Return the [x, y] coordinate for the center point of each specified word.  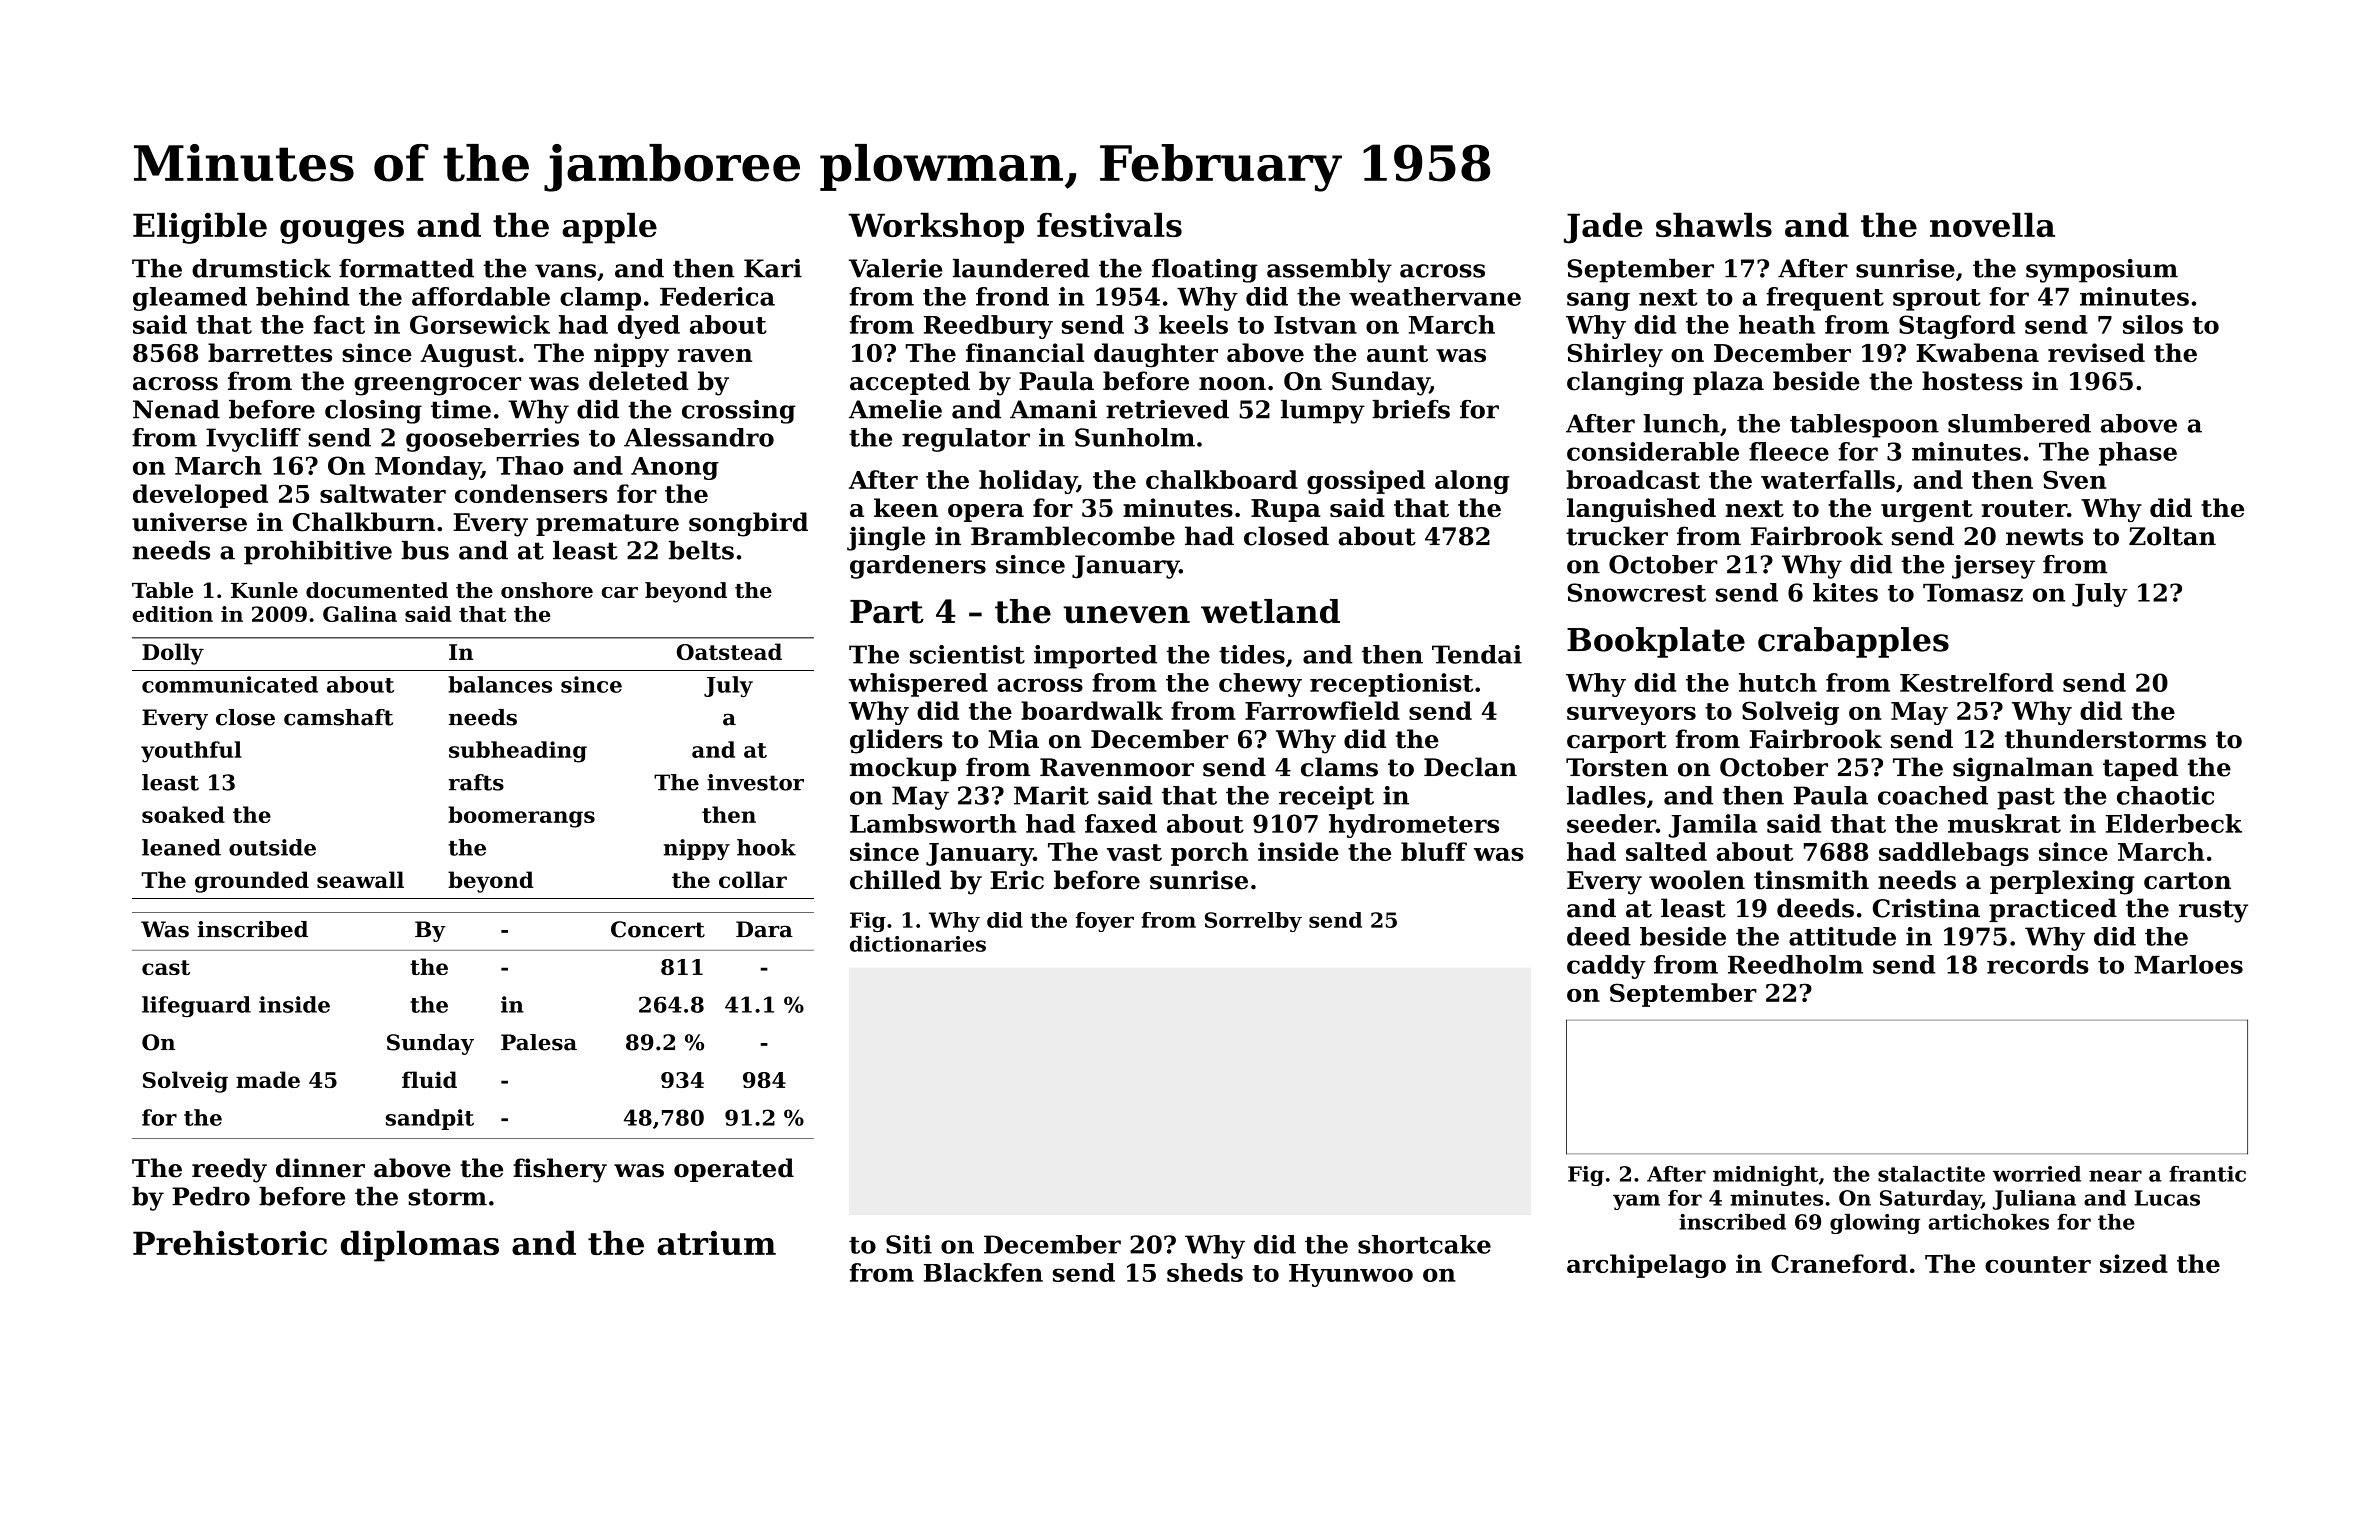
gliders [896, 741]
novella [1992, 224]
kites [1845, 592]
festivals [1109, 224]
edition [172, 614]
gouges [342, 232]
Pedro [211, 1196]
